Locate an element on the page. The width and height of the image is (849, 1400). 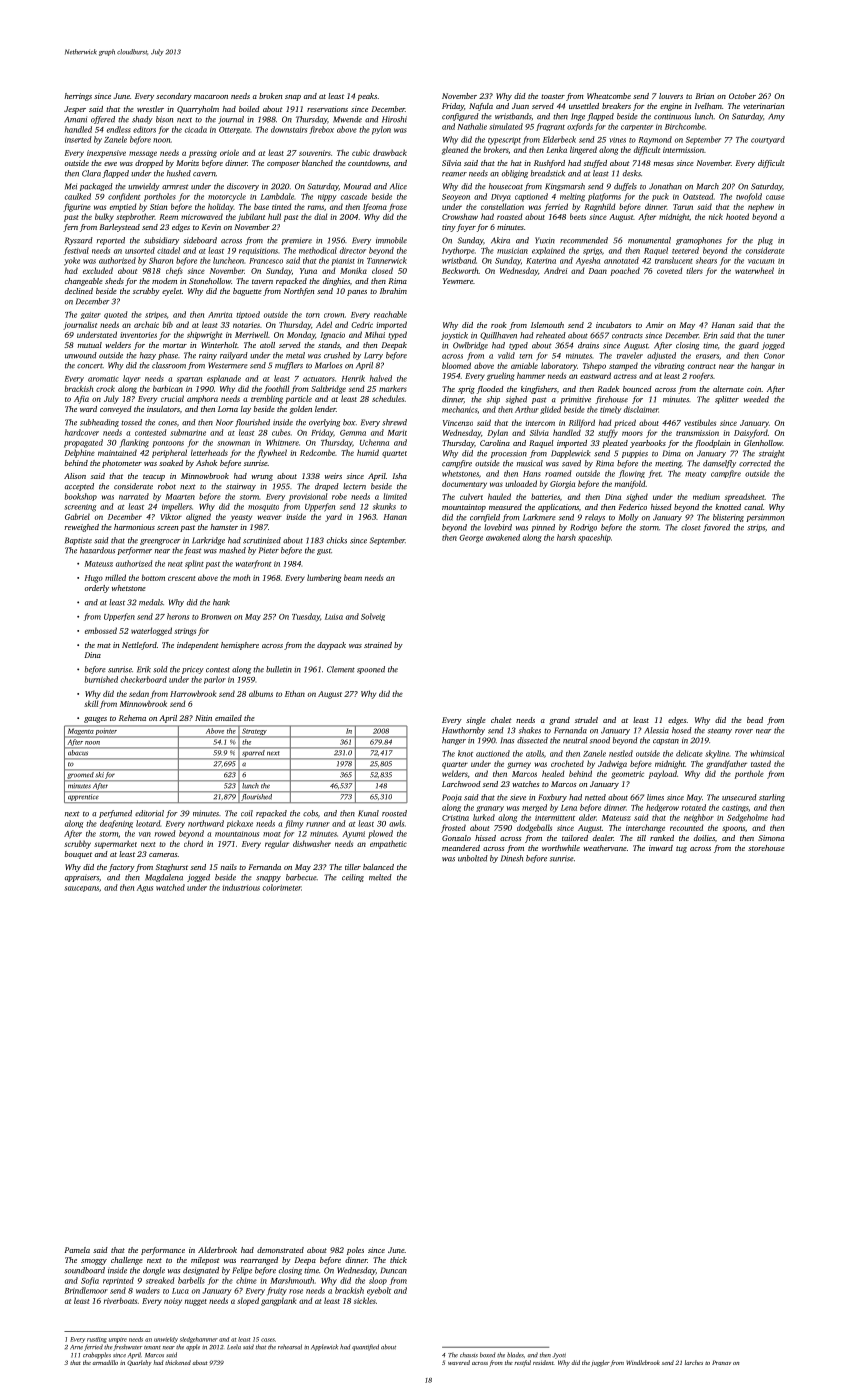
impellers is located at coordinates (177, 507).
